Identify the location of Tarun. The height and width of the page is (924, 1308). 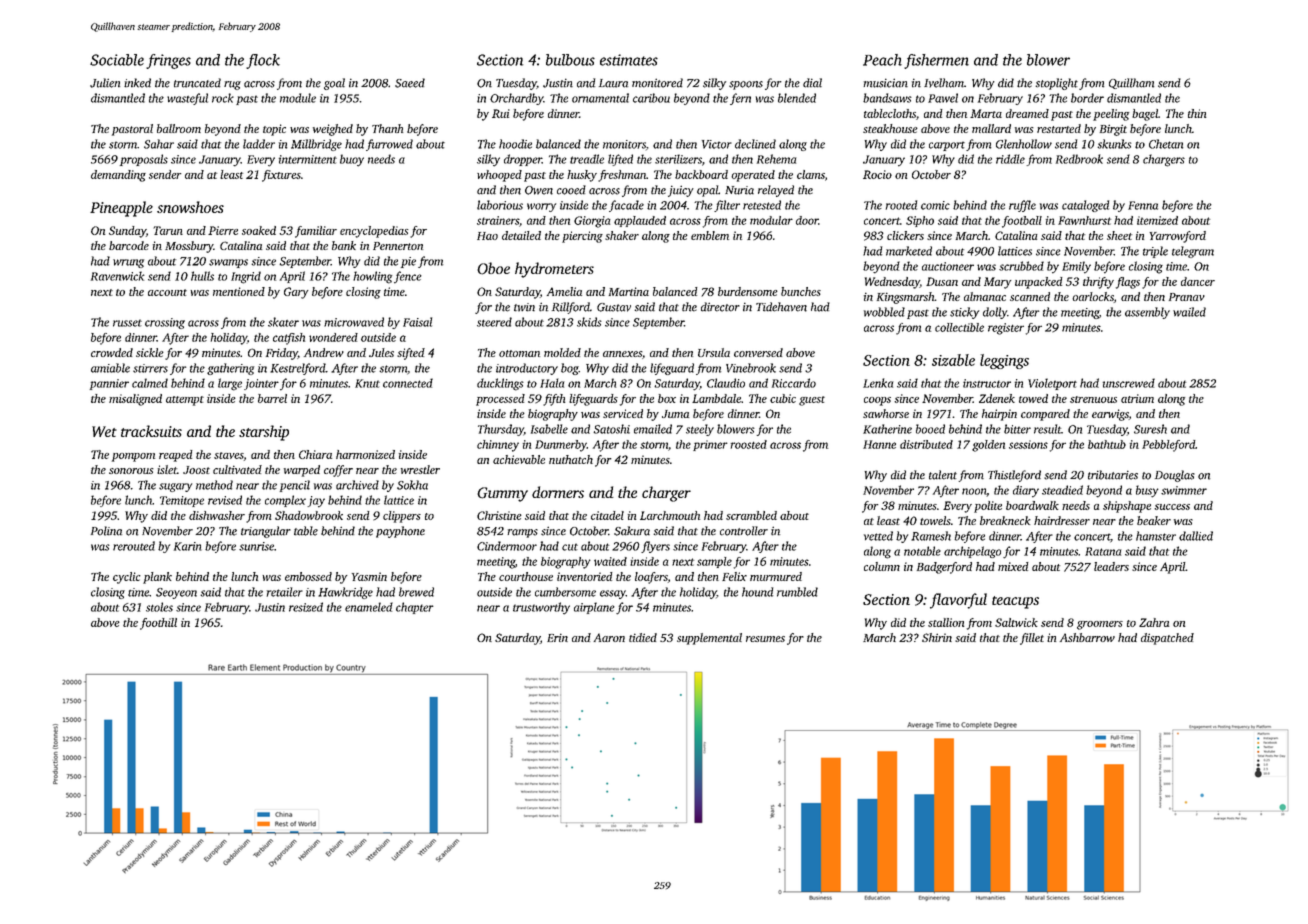
(168, 230).
